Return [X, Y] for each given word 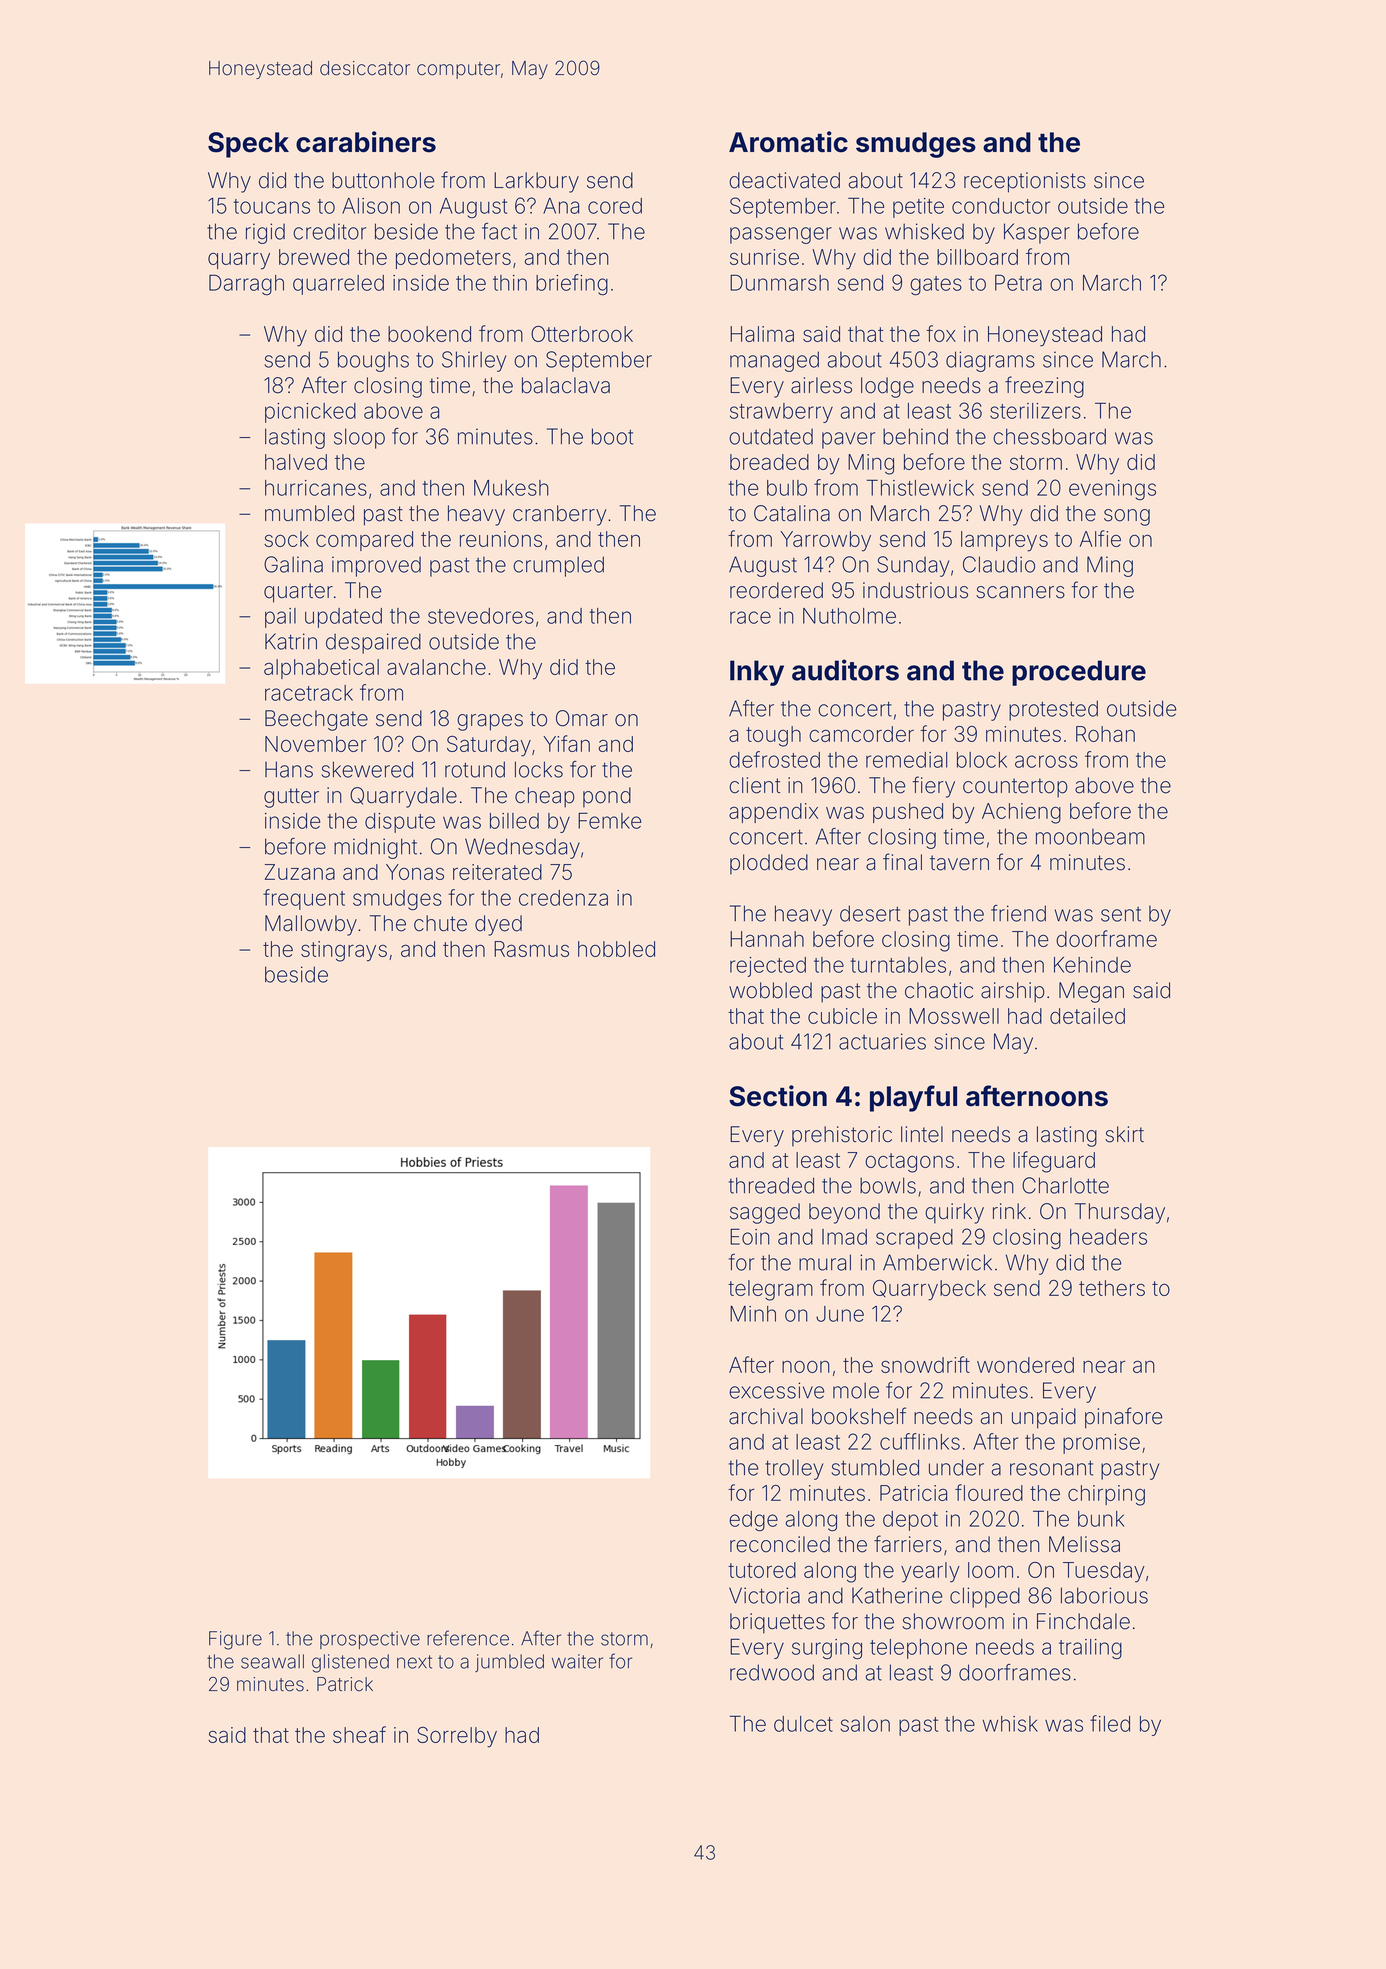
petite [918, 208]
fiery [933, 787]
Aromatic [788, 142]
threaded [771, 1185]
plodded [769, 864]
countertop [1015, 788]
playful [913, 1098]
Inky [757, 673]
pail [280, 618]
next [414, 1662]
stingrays [344, 951]
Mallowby [311, 925]
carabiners [366, 142]
